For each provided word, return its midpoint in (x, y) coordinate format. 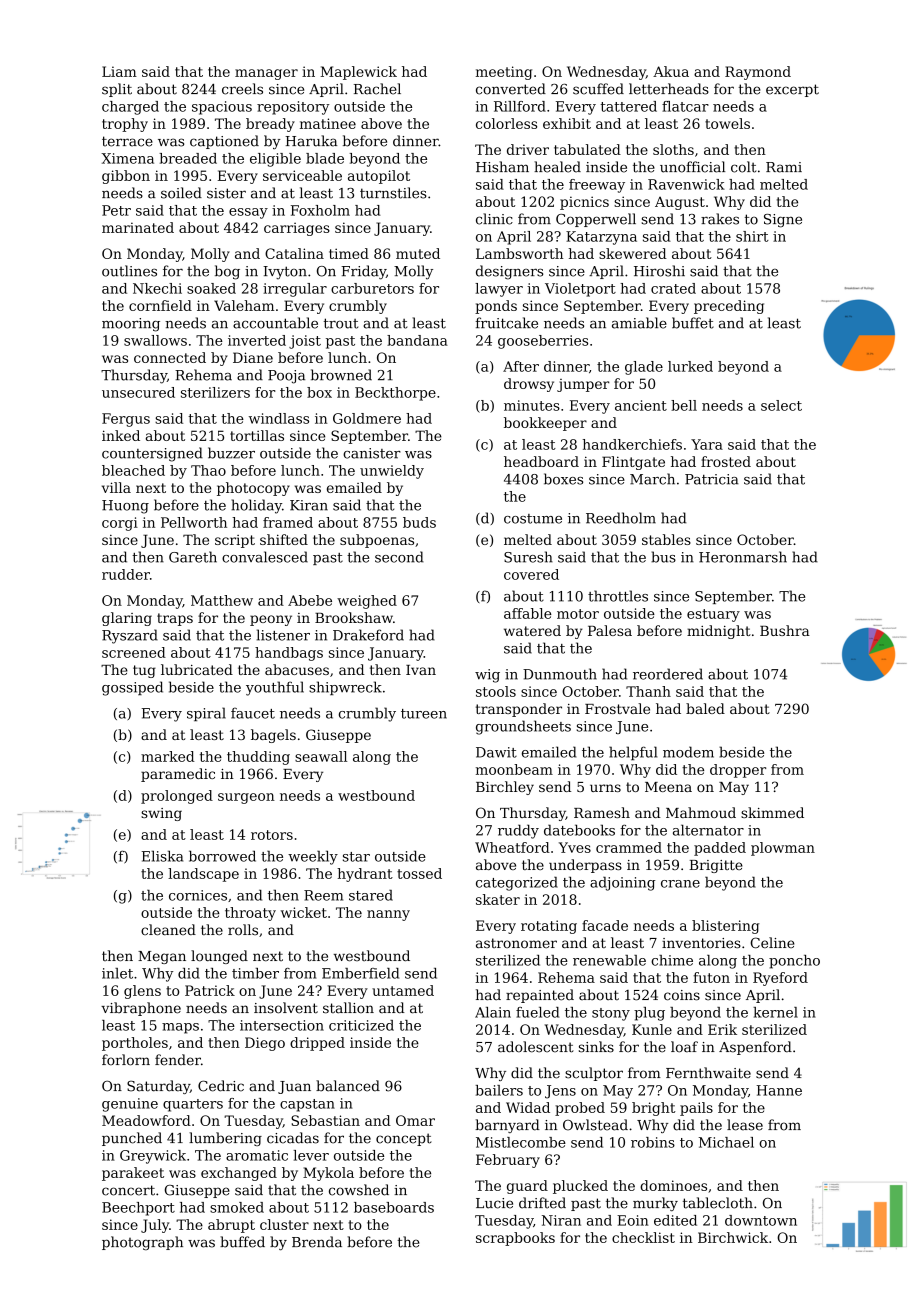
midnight (719, 632)
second (399, 557)
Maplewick (358, 73)
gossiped (132, 688)
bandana (417, 340)
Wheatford (512, 847)
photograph (142, 1243)
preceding (729, 307)
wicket (304, 912)
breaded (188, 158)
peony (271, 620)
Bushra (785, 630)
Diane (253, 357)
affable (528, 613)
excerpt (792, 90)
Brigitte (716, 866)
